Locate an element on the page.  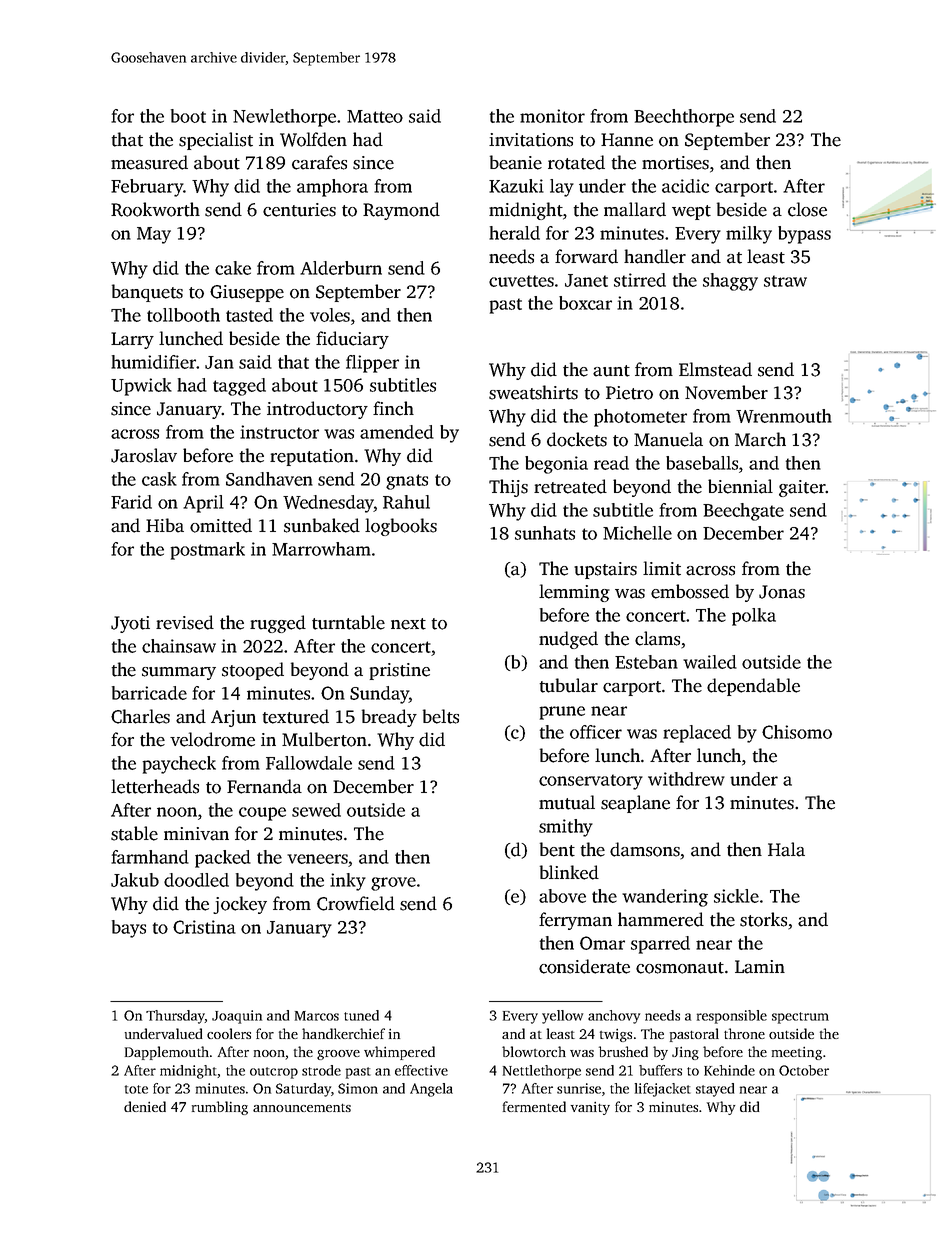
Jonas is located at coordinates (782, 592).
